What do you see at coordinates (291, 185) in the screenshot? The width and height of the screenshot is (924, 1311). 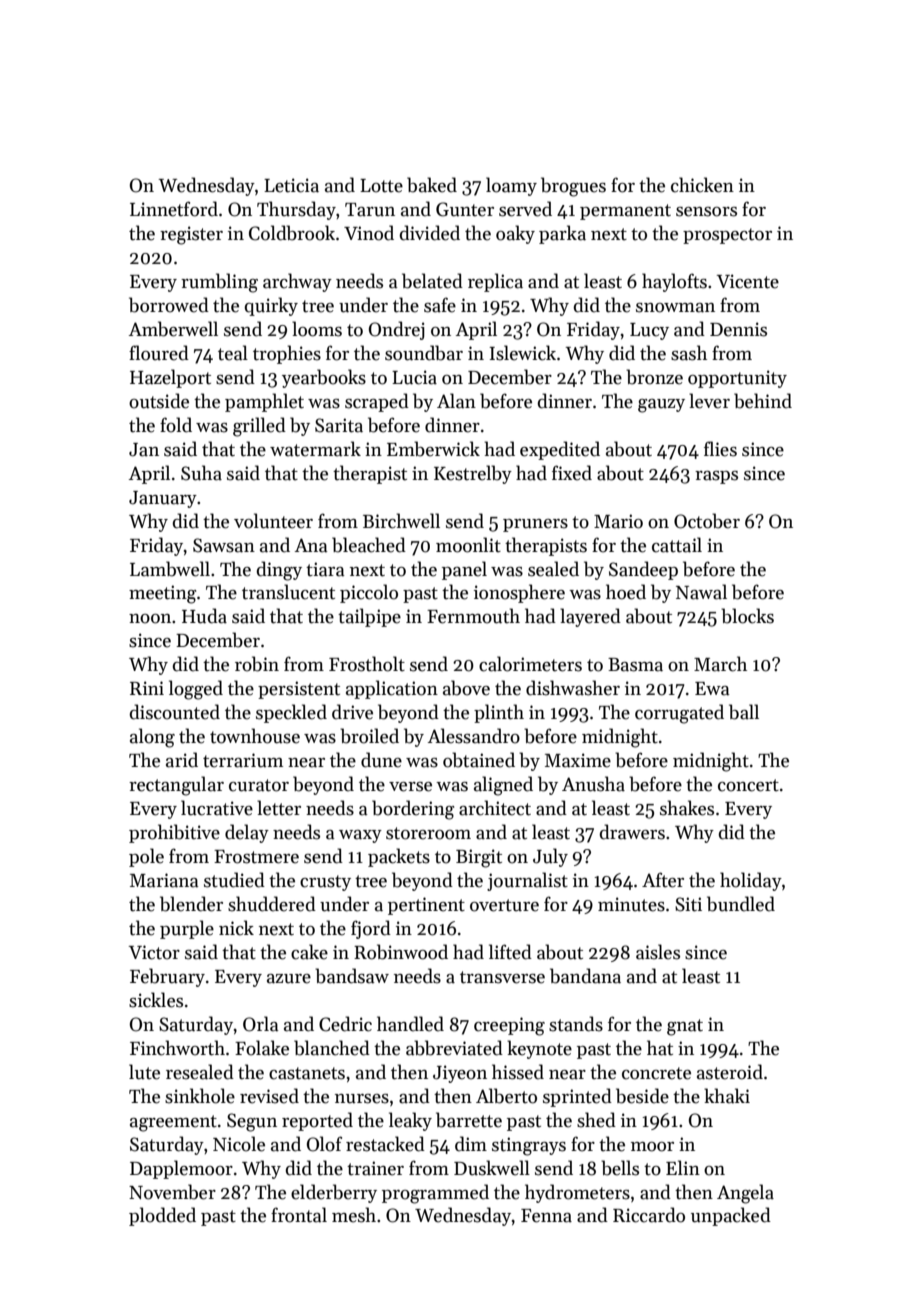 I see `Leticia` at bounding box center [291, 185].
